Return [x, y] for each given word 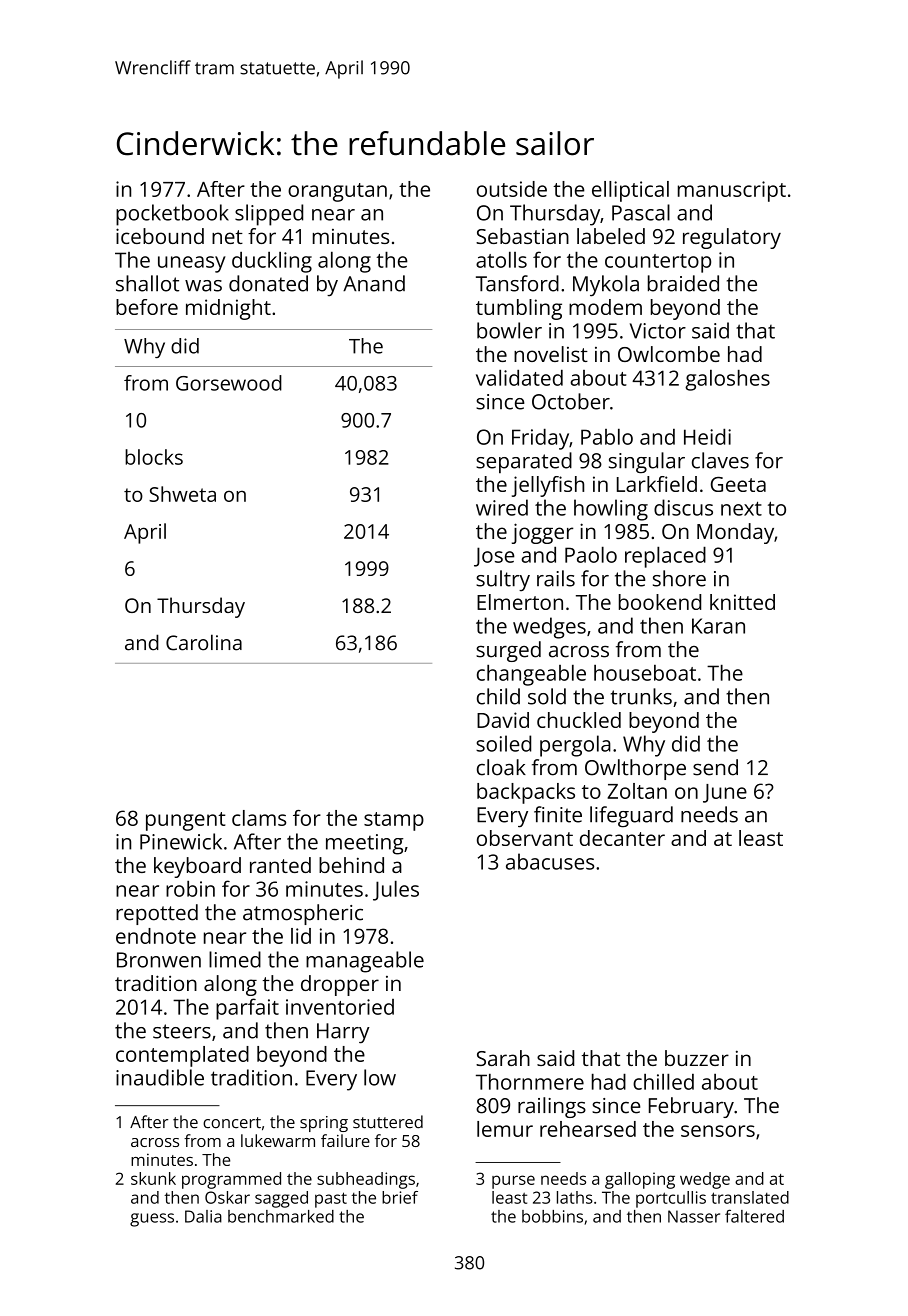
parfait [247, 1009]
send [715, 767]
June [725, 793]
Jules [396, 890]
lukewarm [278, 1140]
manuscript [732, 191]
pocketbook [172, 215]
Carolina [204, 642]
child [498, 696]
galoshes [727, 380]
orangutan [337, 192]
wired [502, 507]
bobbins [552, 1216]
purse [513, 1182]
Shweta [182, 494]
